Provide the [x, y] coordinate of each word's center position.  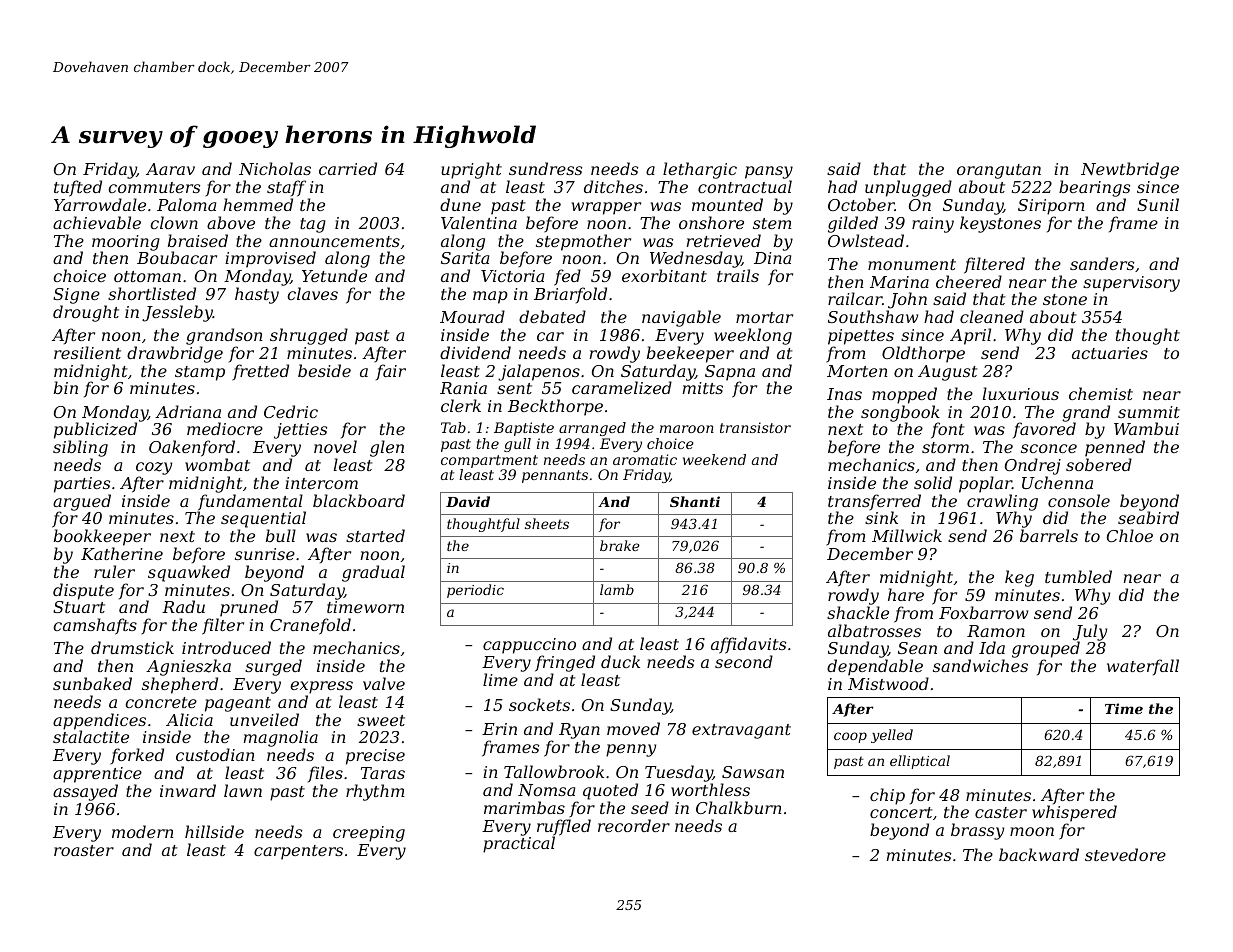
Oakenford [192, 448]
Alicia [189, 719]
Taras [383, 773]
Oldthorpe [923, 354]
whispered [1074, 813]
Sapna [730, 373]
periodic [475, 591]
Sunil [1158, 204]
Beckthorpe [555, 407]
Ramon [996, 631]
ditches [613, 186]
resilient [87, 352]
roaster [84, 850]
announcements [334, 241]
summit [1149, 412]
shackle [858, 612]
